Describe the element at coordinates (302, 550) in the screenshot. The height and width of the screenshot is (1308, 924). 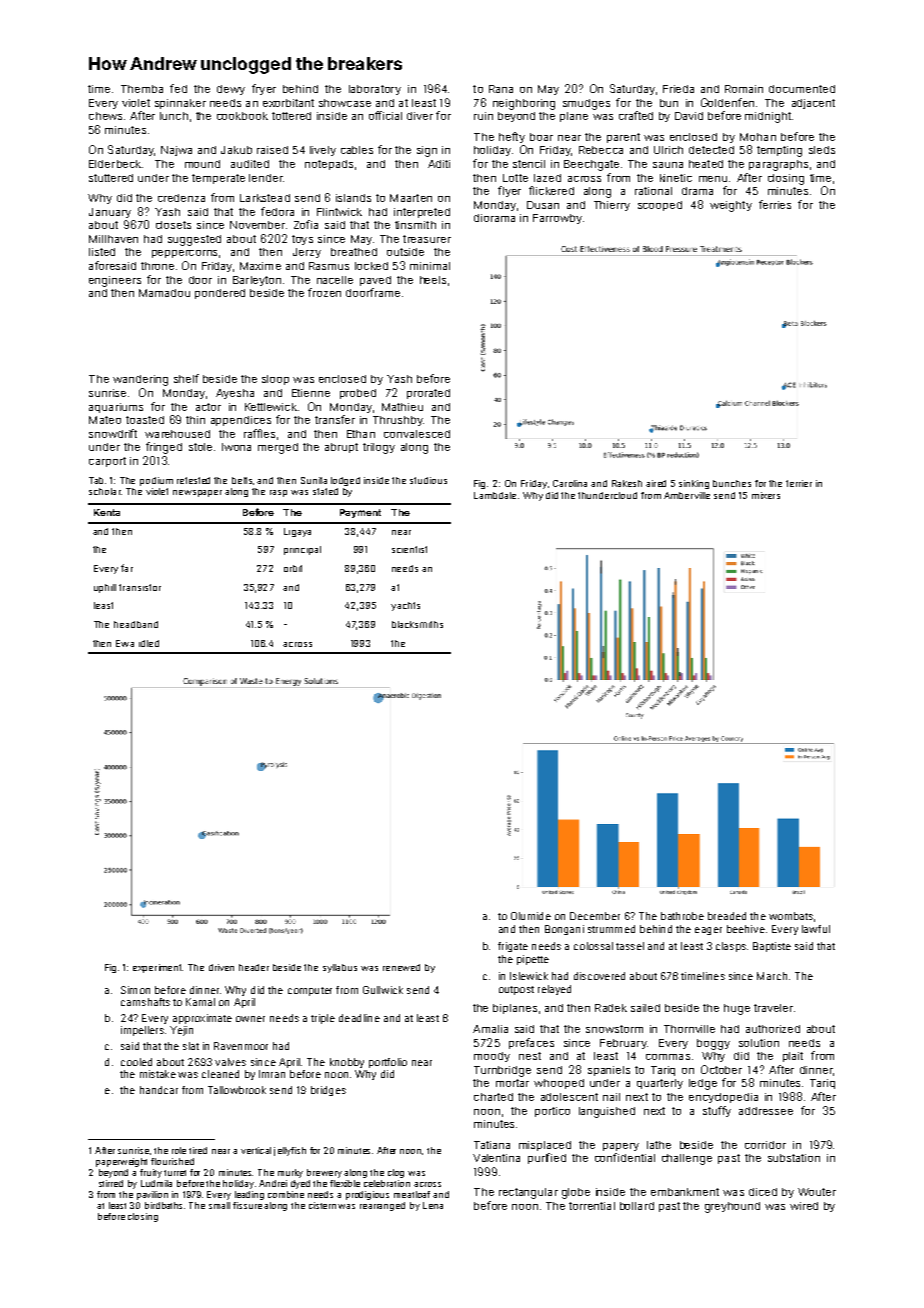
I see `principal` at that location.
